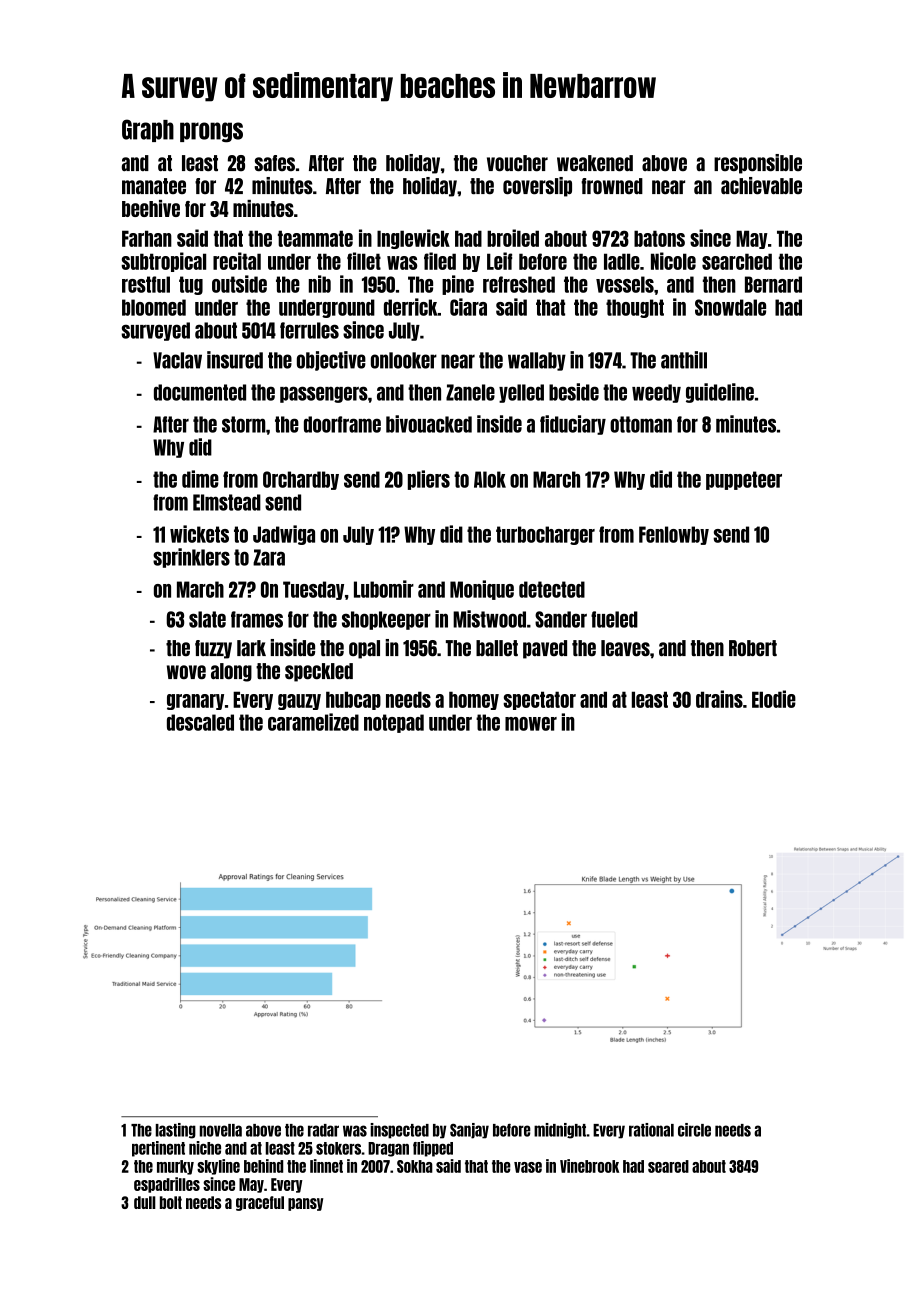  Describe the element at coordinates (694, 1130) in the image. I see `circle` at that location.
